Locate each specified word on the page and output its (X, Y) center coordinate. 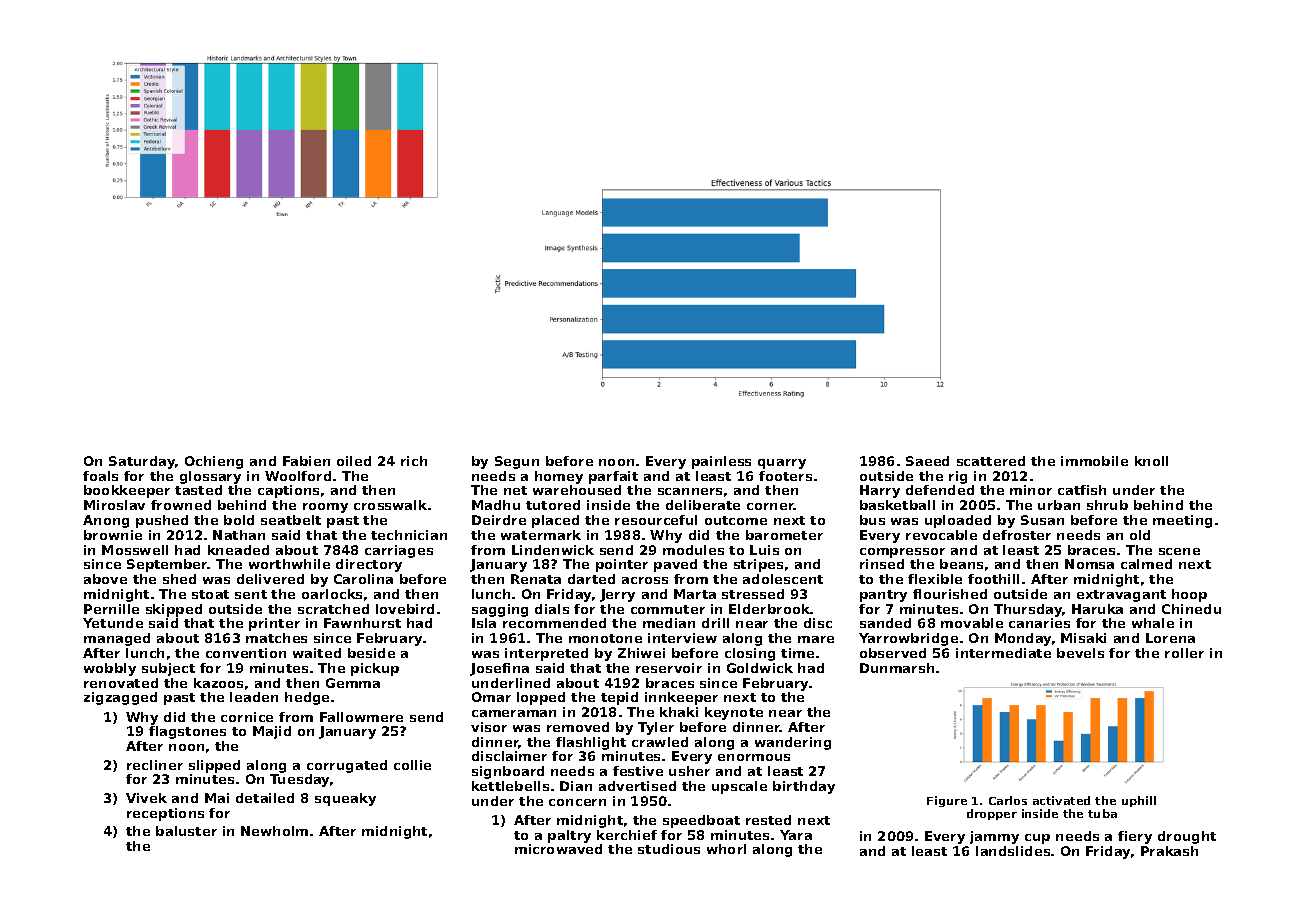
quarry (782, 464)
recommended (554, 623)
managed (117, 639)
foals (100, 476)
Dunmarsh (897, 668)
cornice (247, 717)
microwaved (558, 849)
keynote (734, 713)
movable (972, 623)
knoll (1151, 461)
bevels (1080, 653)
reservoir (669, 668)
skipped (174, 610)
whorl (726, 849)
